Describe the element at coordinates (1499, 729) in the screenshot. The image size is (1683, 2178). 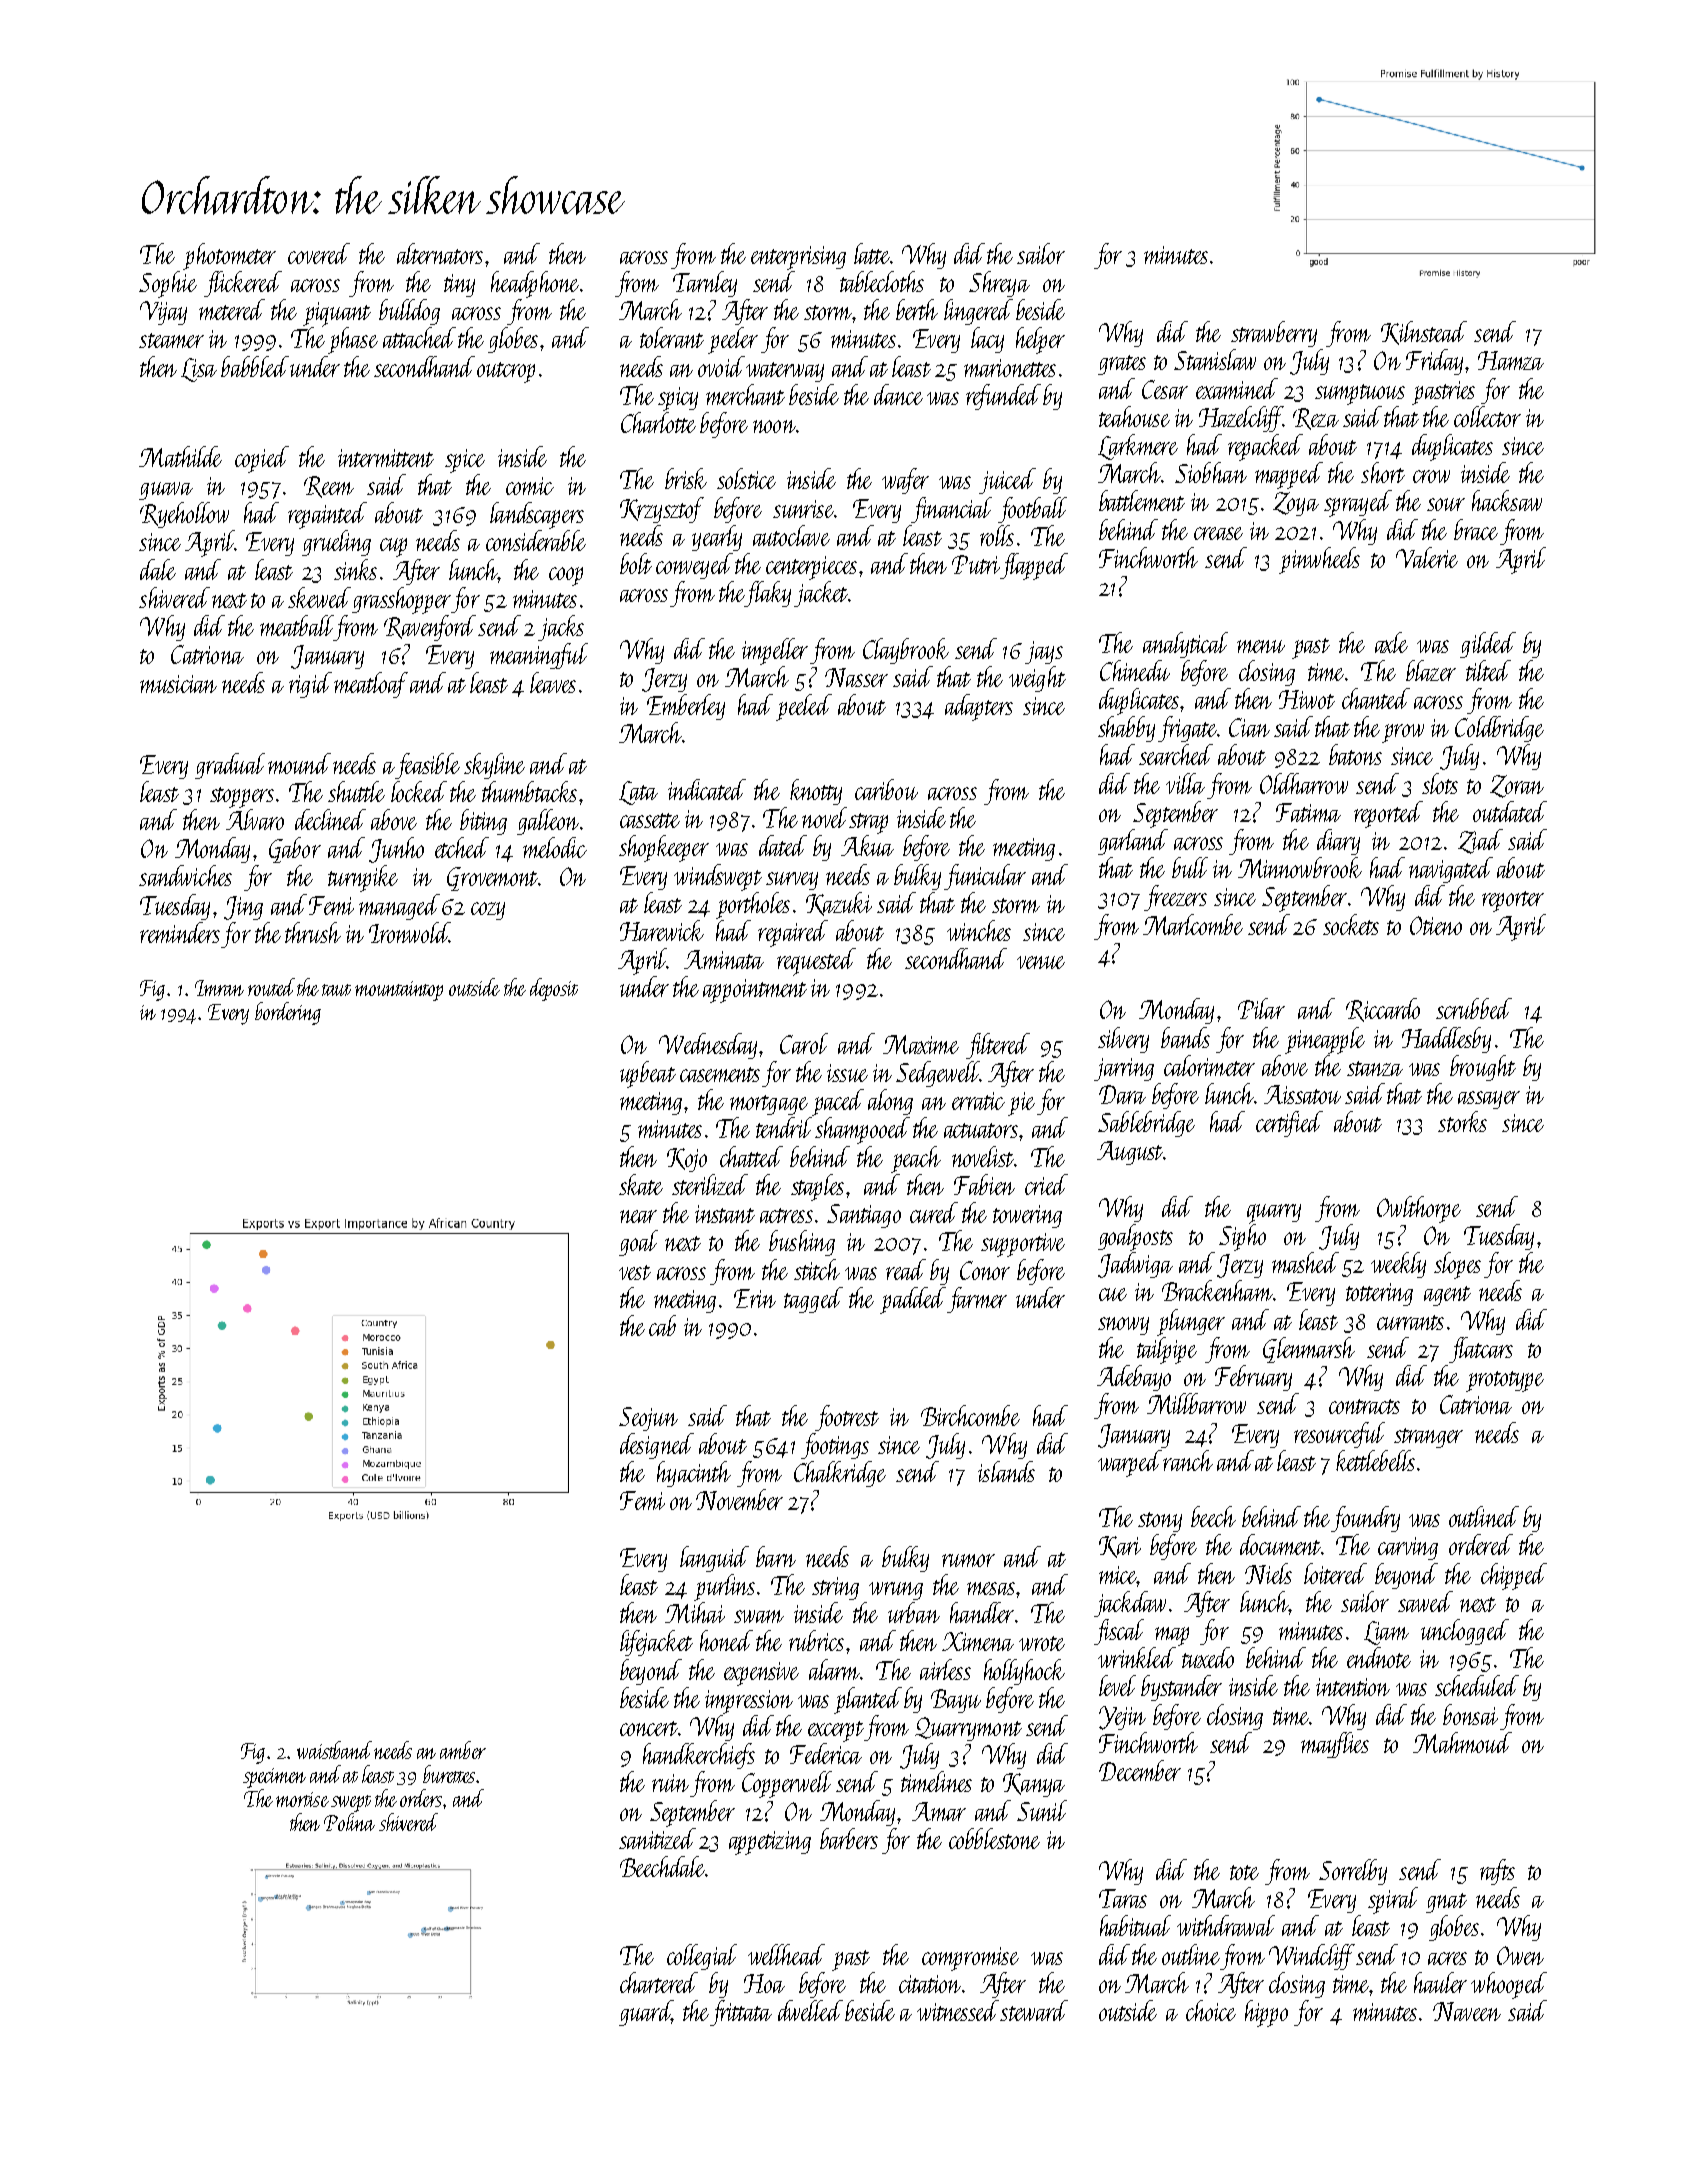
I see `Coldbridge` at that location.
